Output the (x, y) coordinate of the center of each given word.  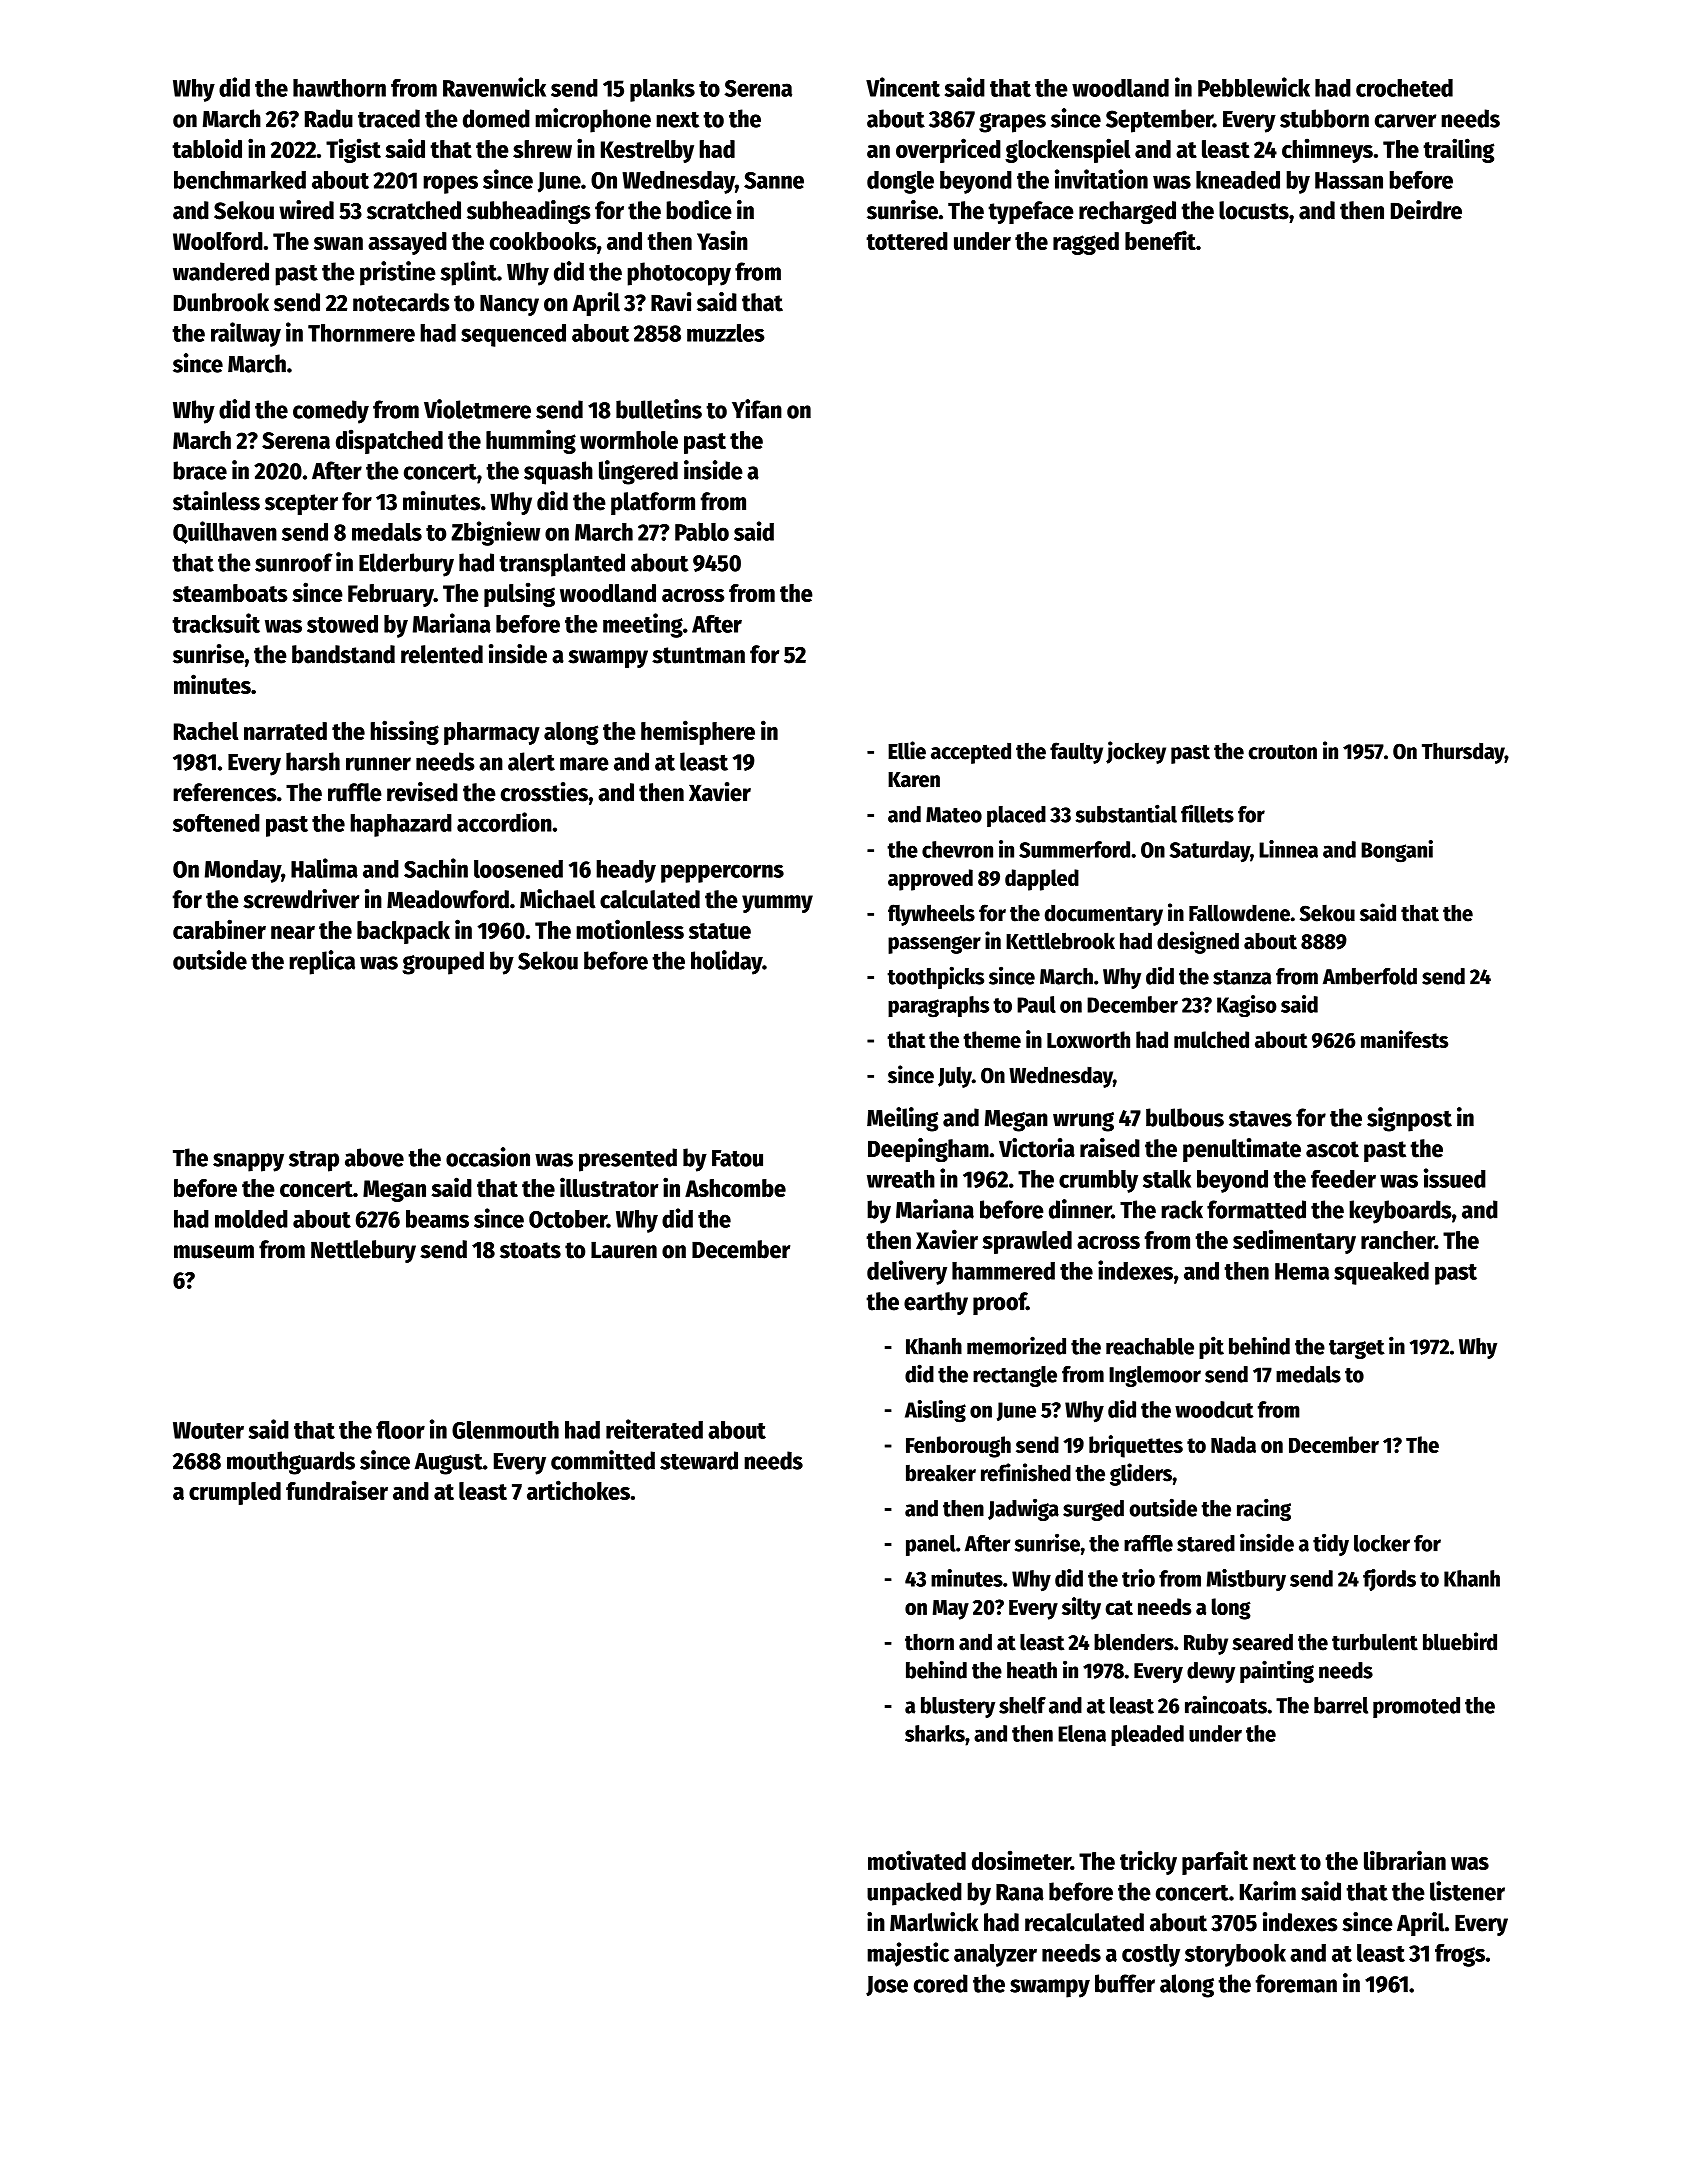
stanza (1242, 977)
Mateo (954, 815)
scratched (414, 210)
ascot (1332, 1149)
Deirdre (1426, 210)
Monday (243, 871)
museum (214, 1252)
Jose (887, 1986)
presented (628, 1160)
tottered (907, 241)
